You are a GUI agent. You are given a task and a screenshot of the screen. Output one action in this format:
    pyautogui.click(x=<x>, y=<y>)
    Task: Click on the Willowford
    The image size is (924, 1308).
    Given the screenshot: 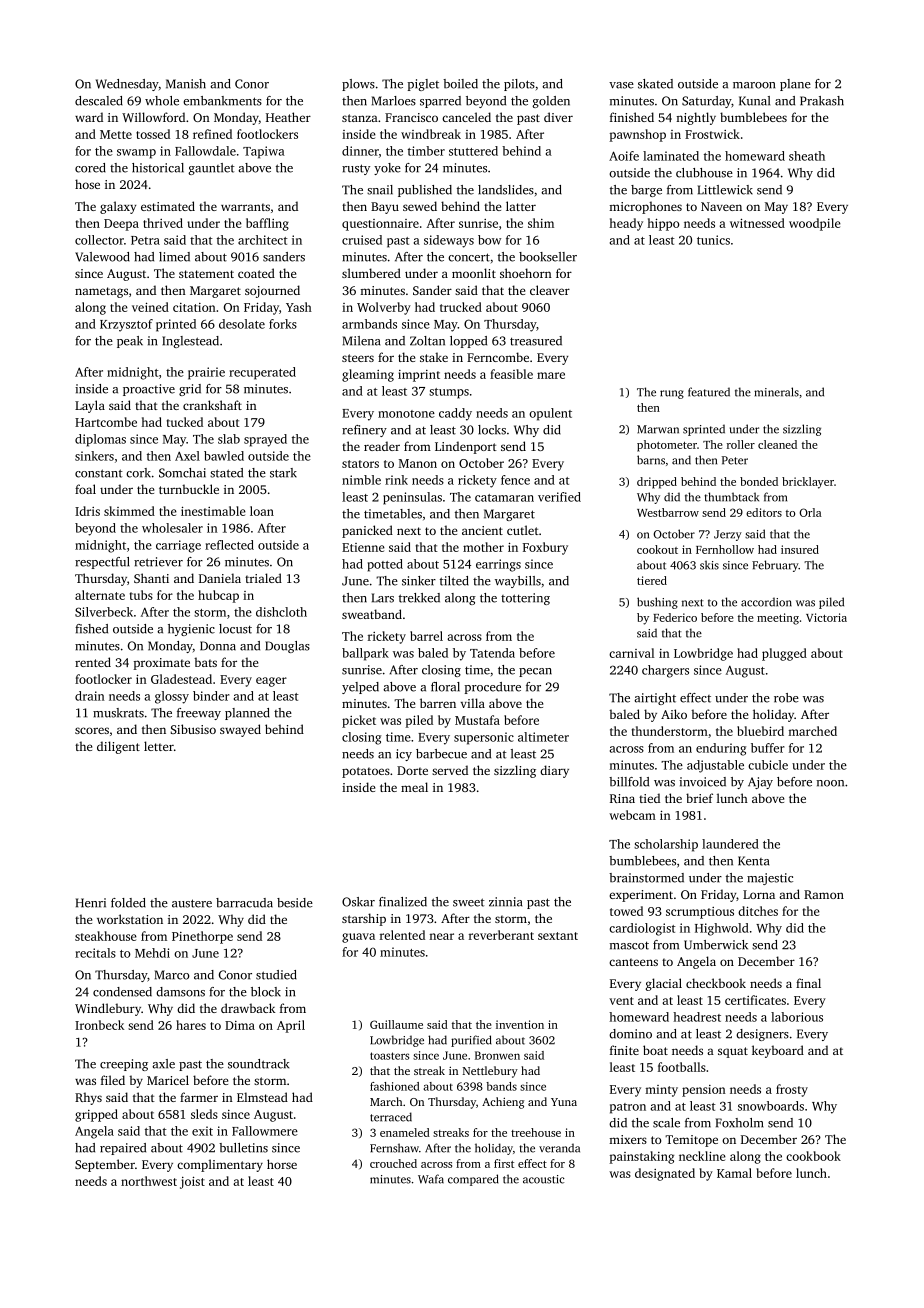 What is the action you would take?
    pyautogui.click(x=153, y=117)
